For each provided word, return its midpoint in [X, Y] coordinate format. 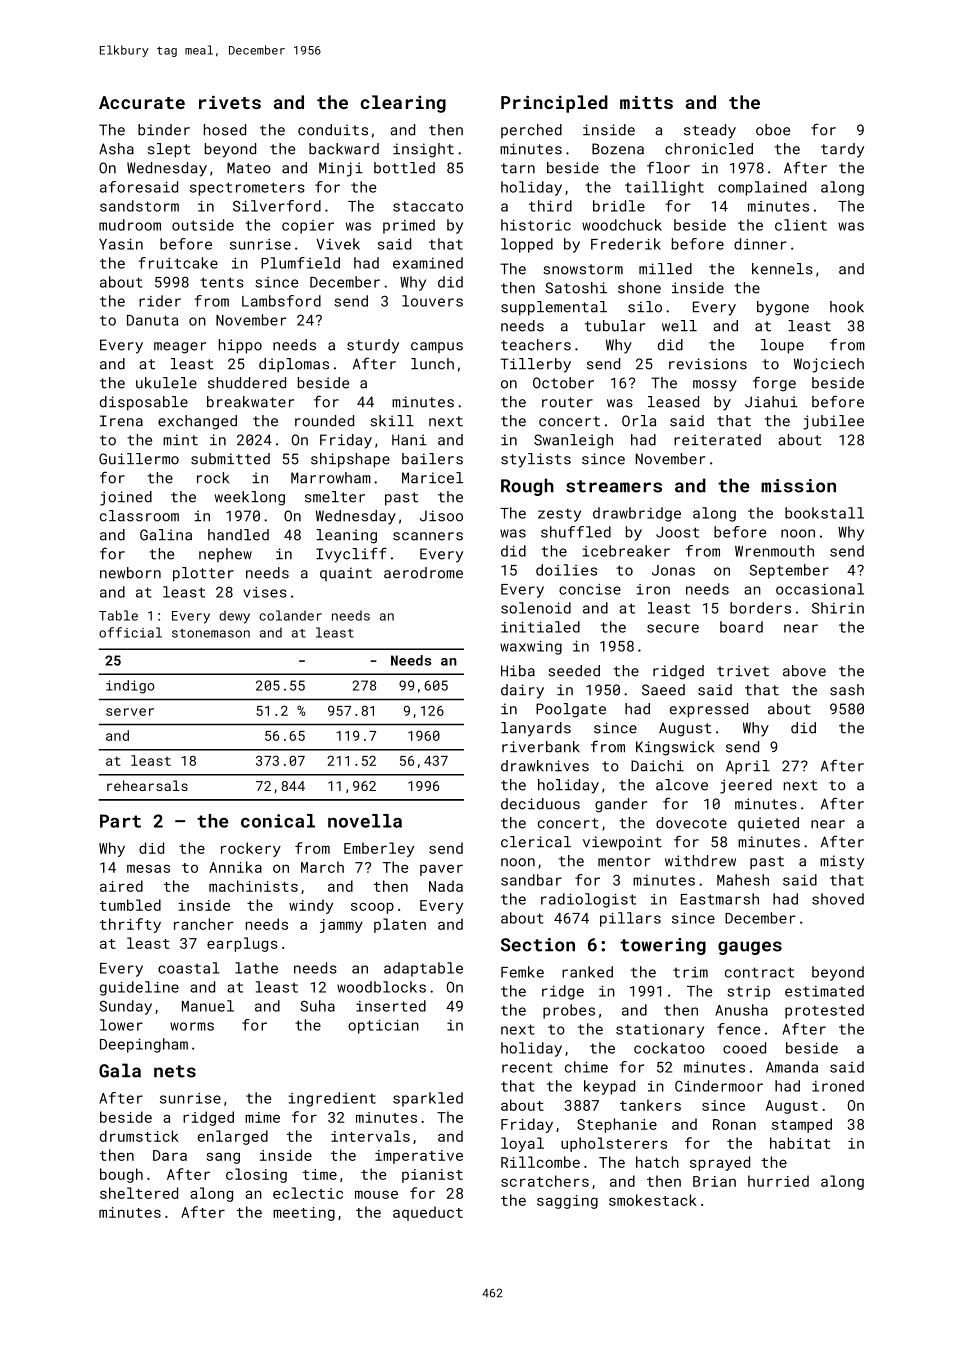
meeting [304, 1214]
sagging [567, 1202]
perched [531, 131]
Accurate [142, 102]
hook [847, 307]
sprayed [720, 1163]
